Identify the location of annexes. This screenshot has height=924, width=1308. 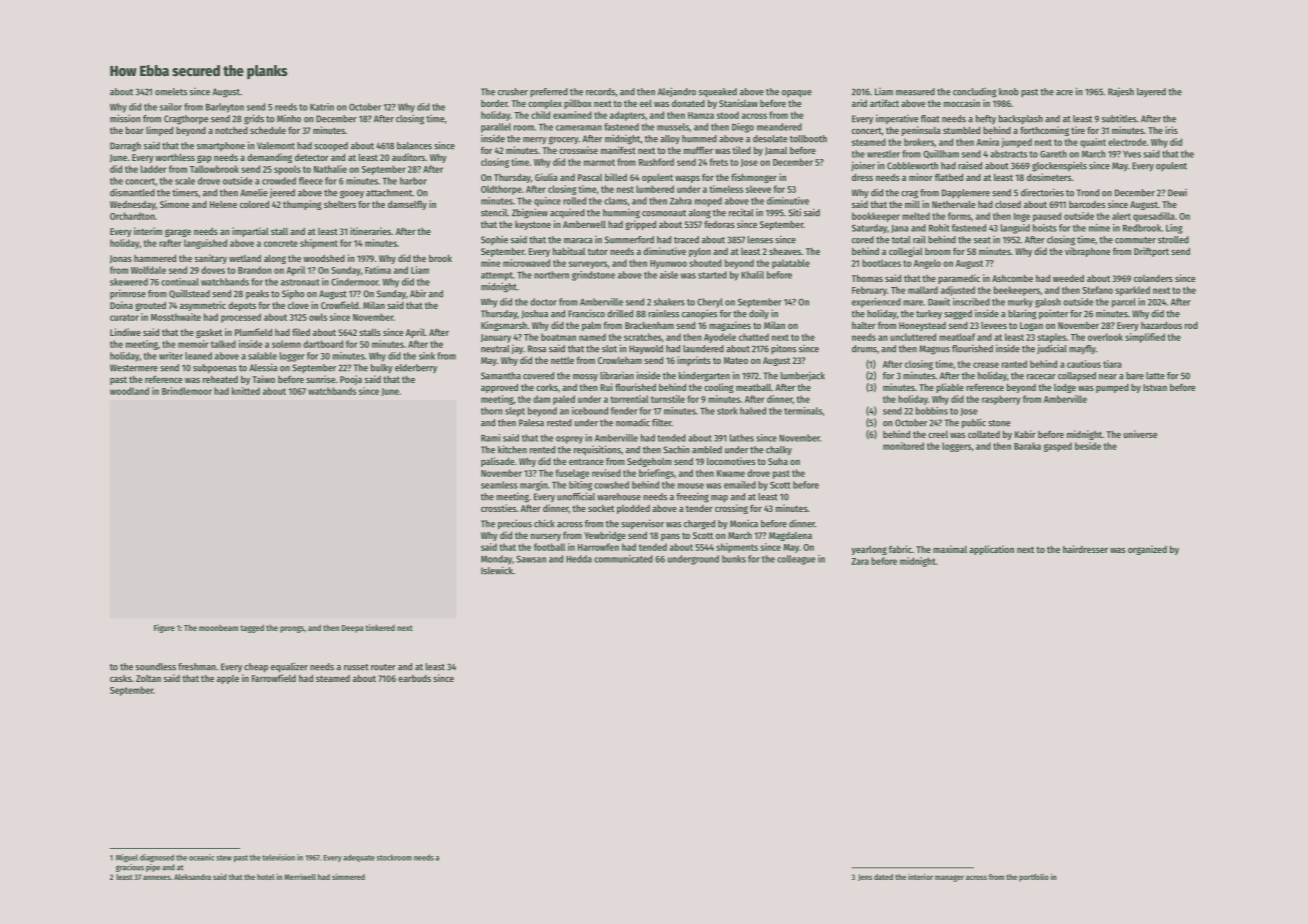
(157, 877).
